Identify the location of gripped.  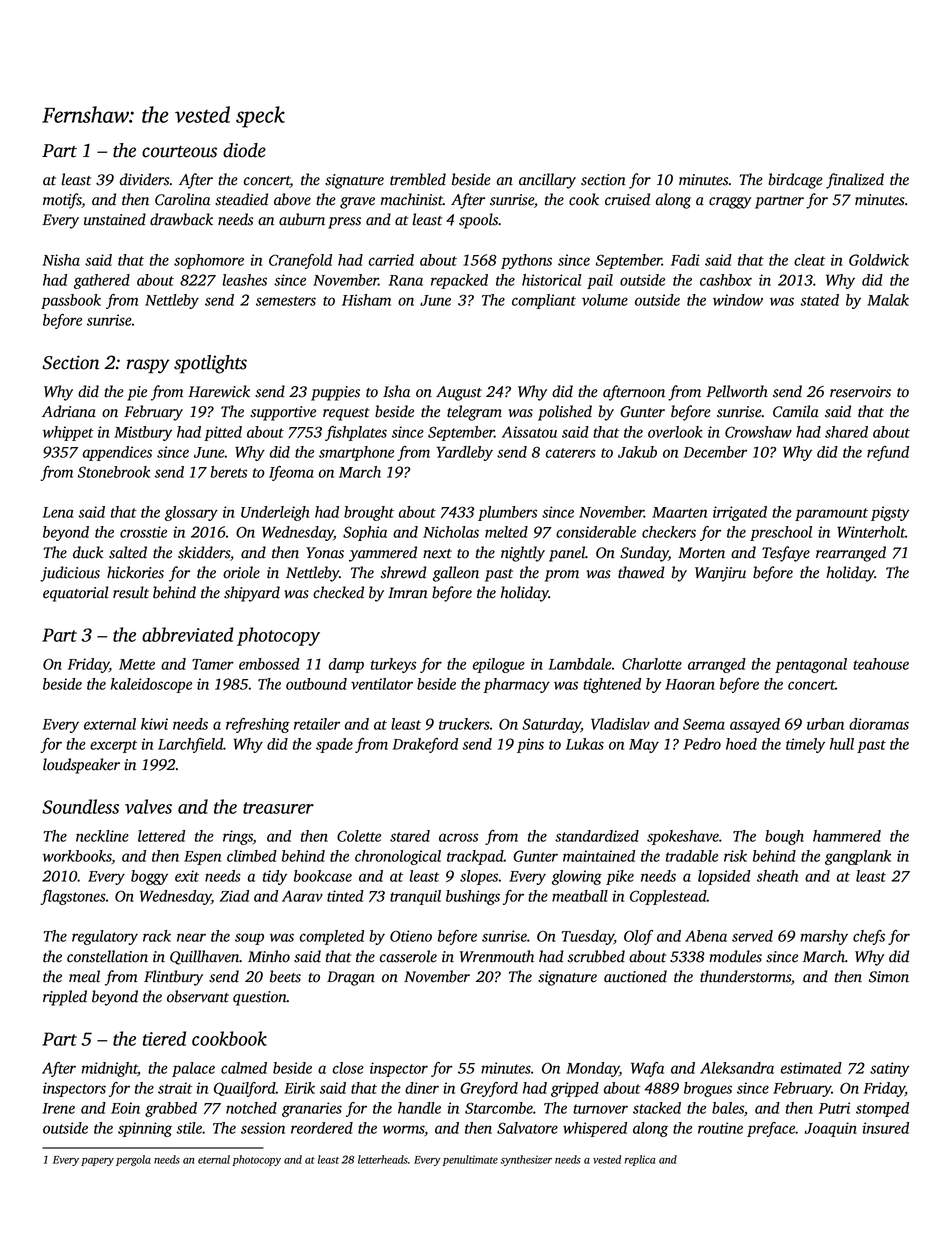
(575, 1089).
